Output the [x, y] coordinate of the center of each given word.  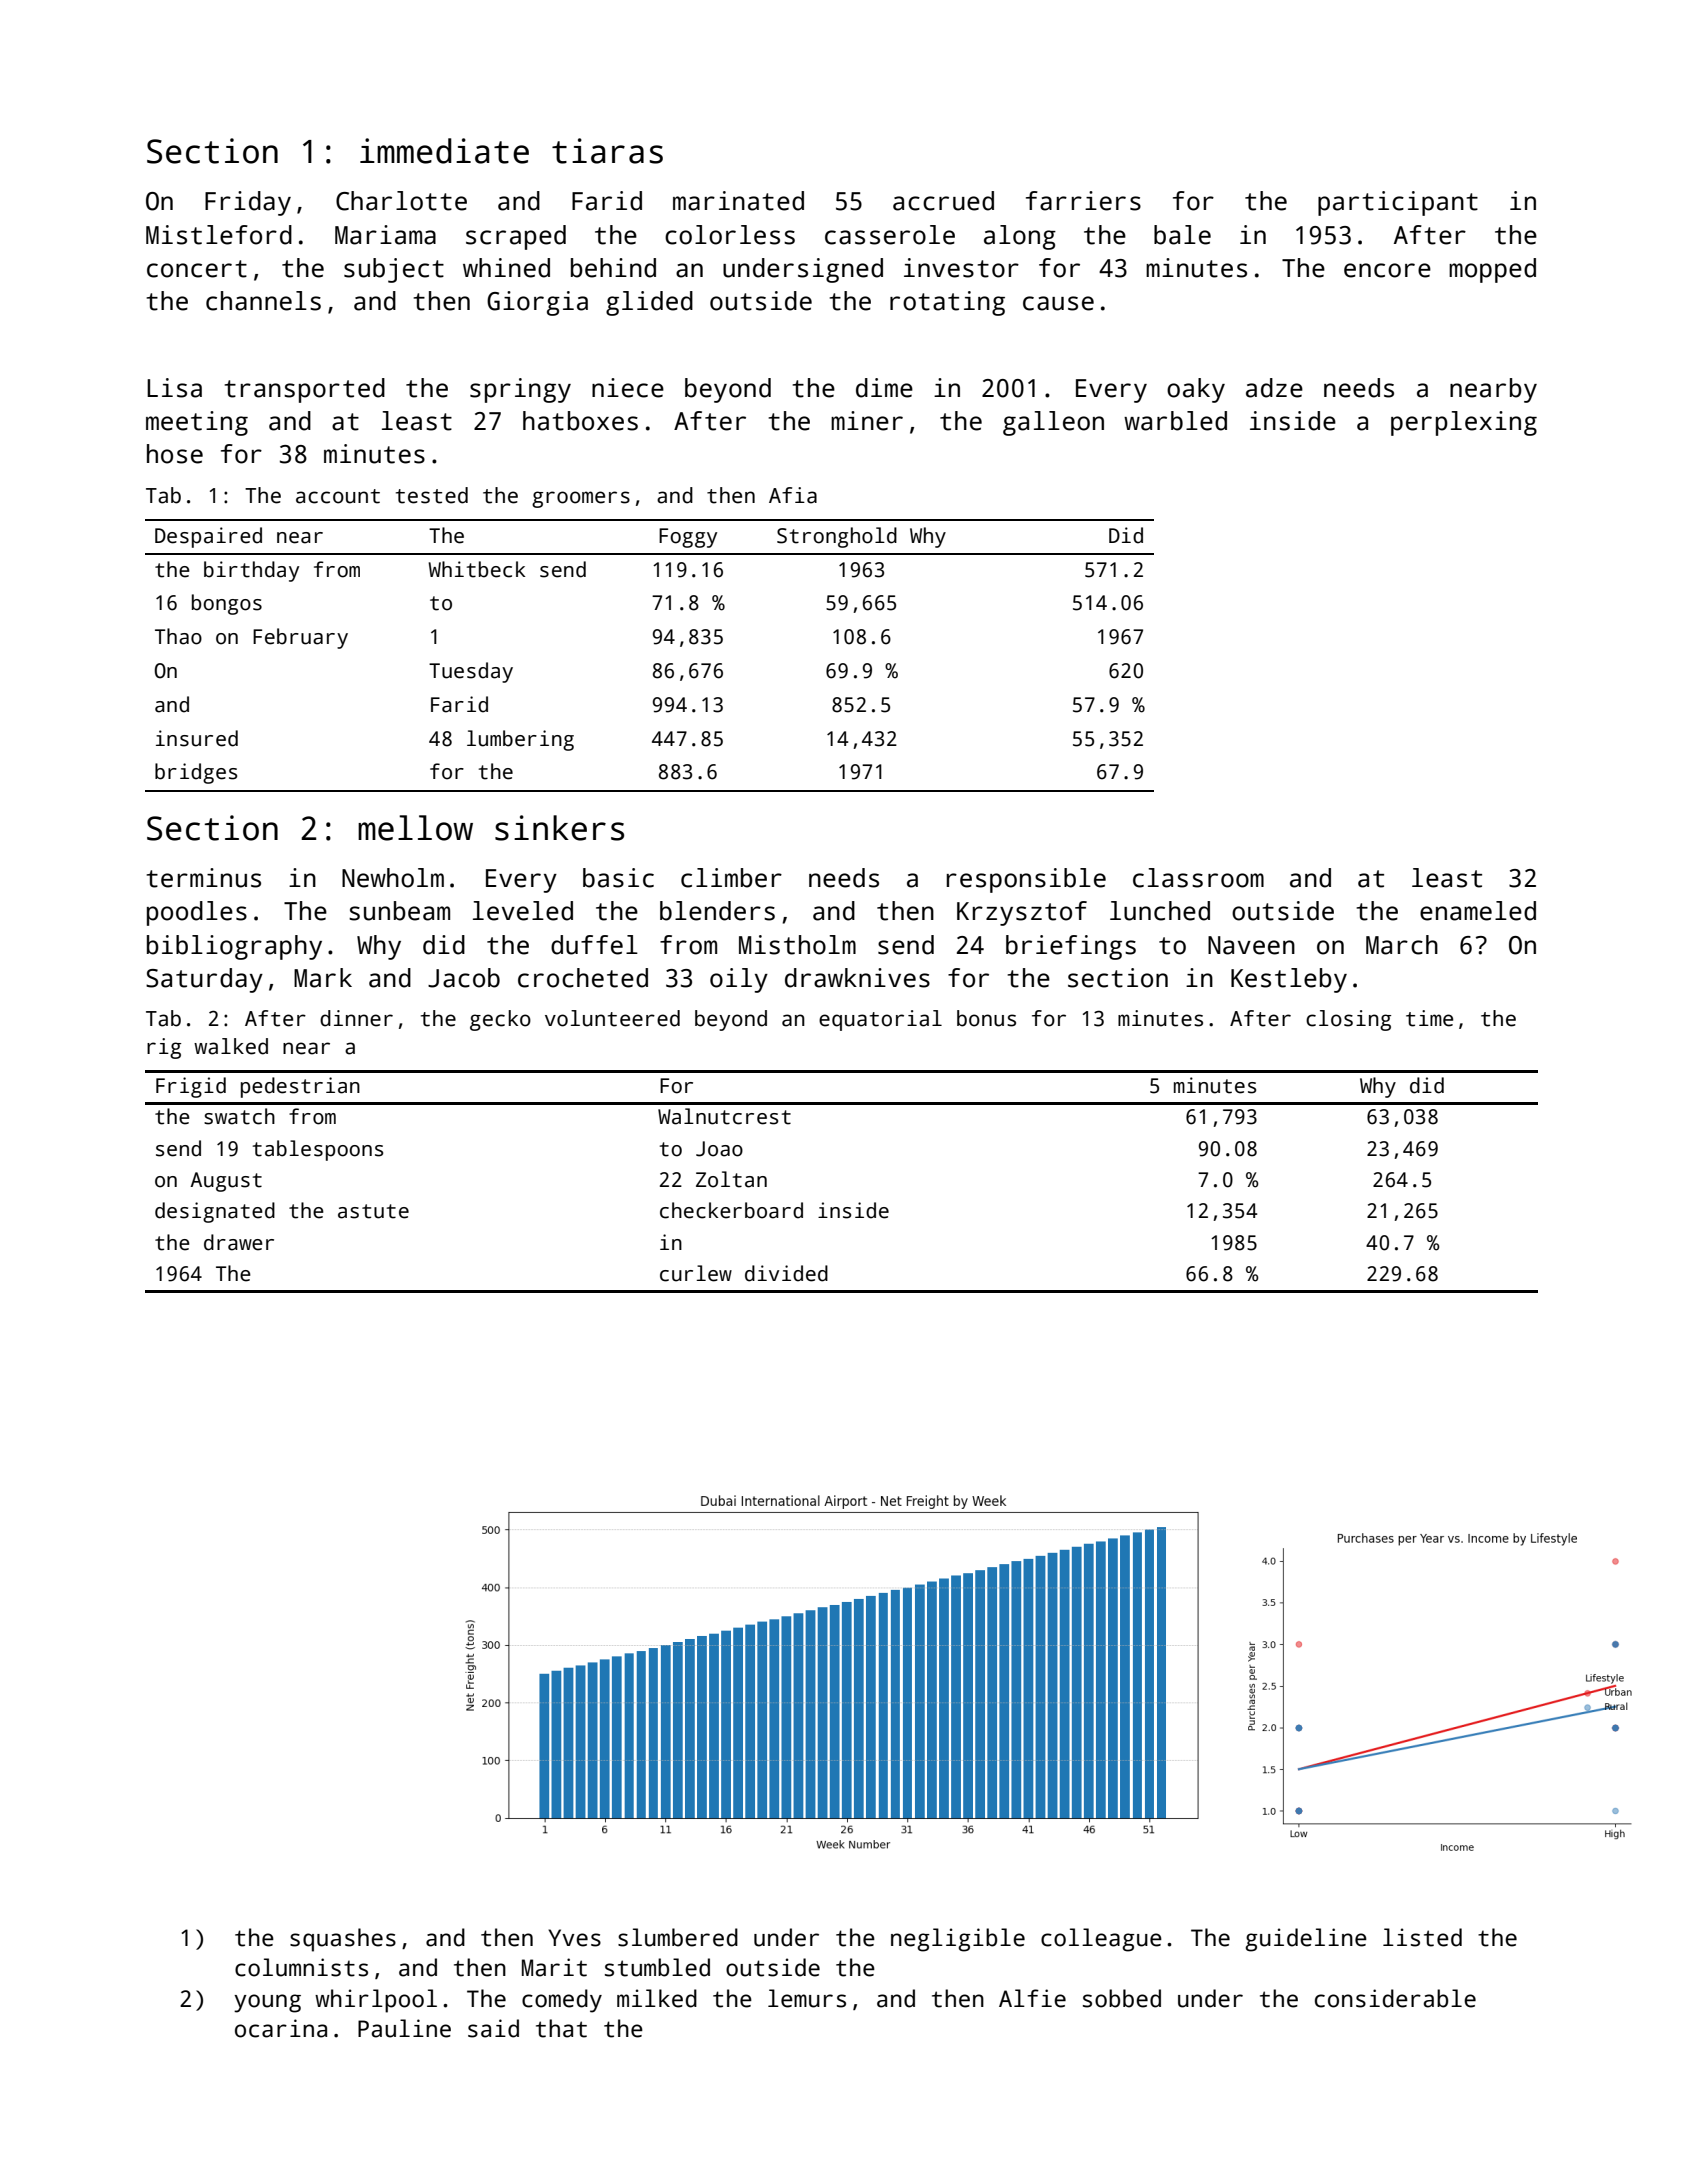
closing [1348, 1020]
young [267, 2003]
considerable [1395, 1998]
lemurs [807, 1998]
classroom [1198, 878]
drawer [239, 1242]
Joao [719, 1149]
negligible [958, 1940]
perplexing [1464, 423]
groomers [581, 499]
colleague [1101, 1940]
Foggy [688, 538]
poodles [197, 913]
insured [197, 738]
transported [304, 390]
